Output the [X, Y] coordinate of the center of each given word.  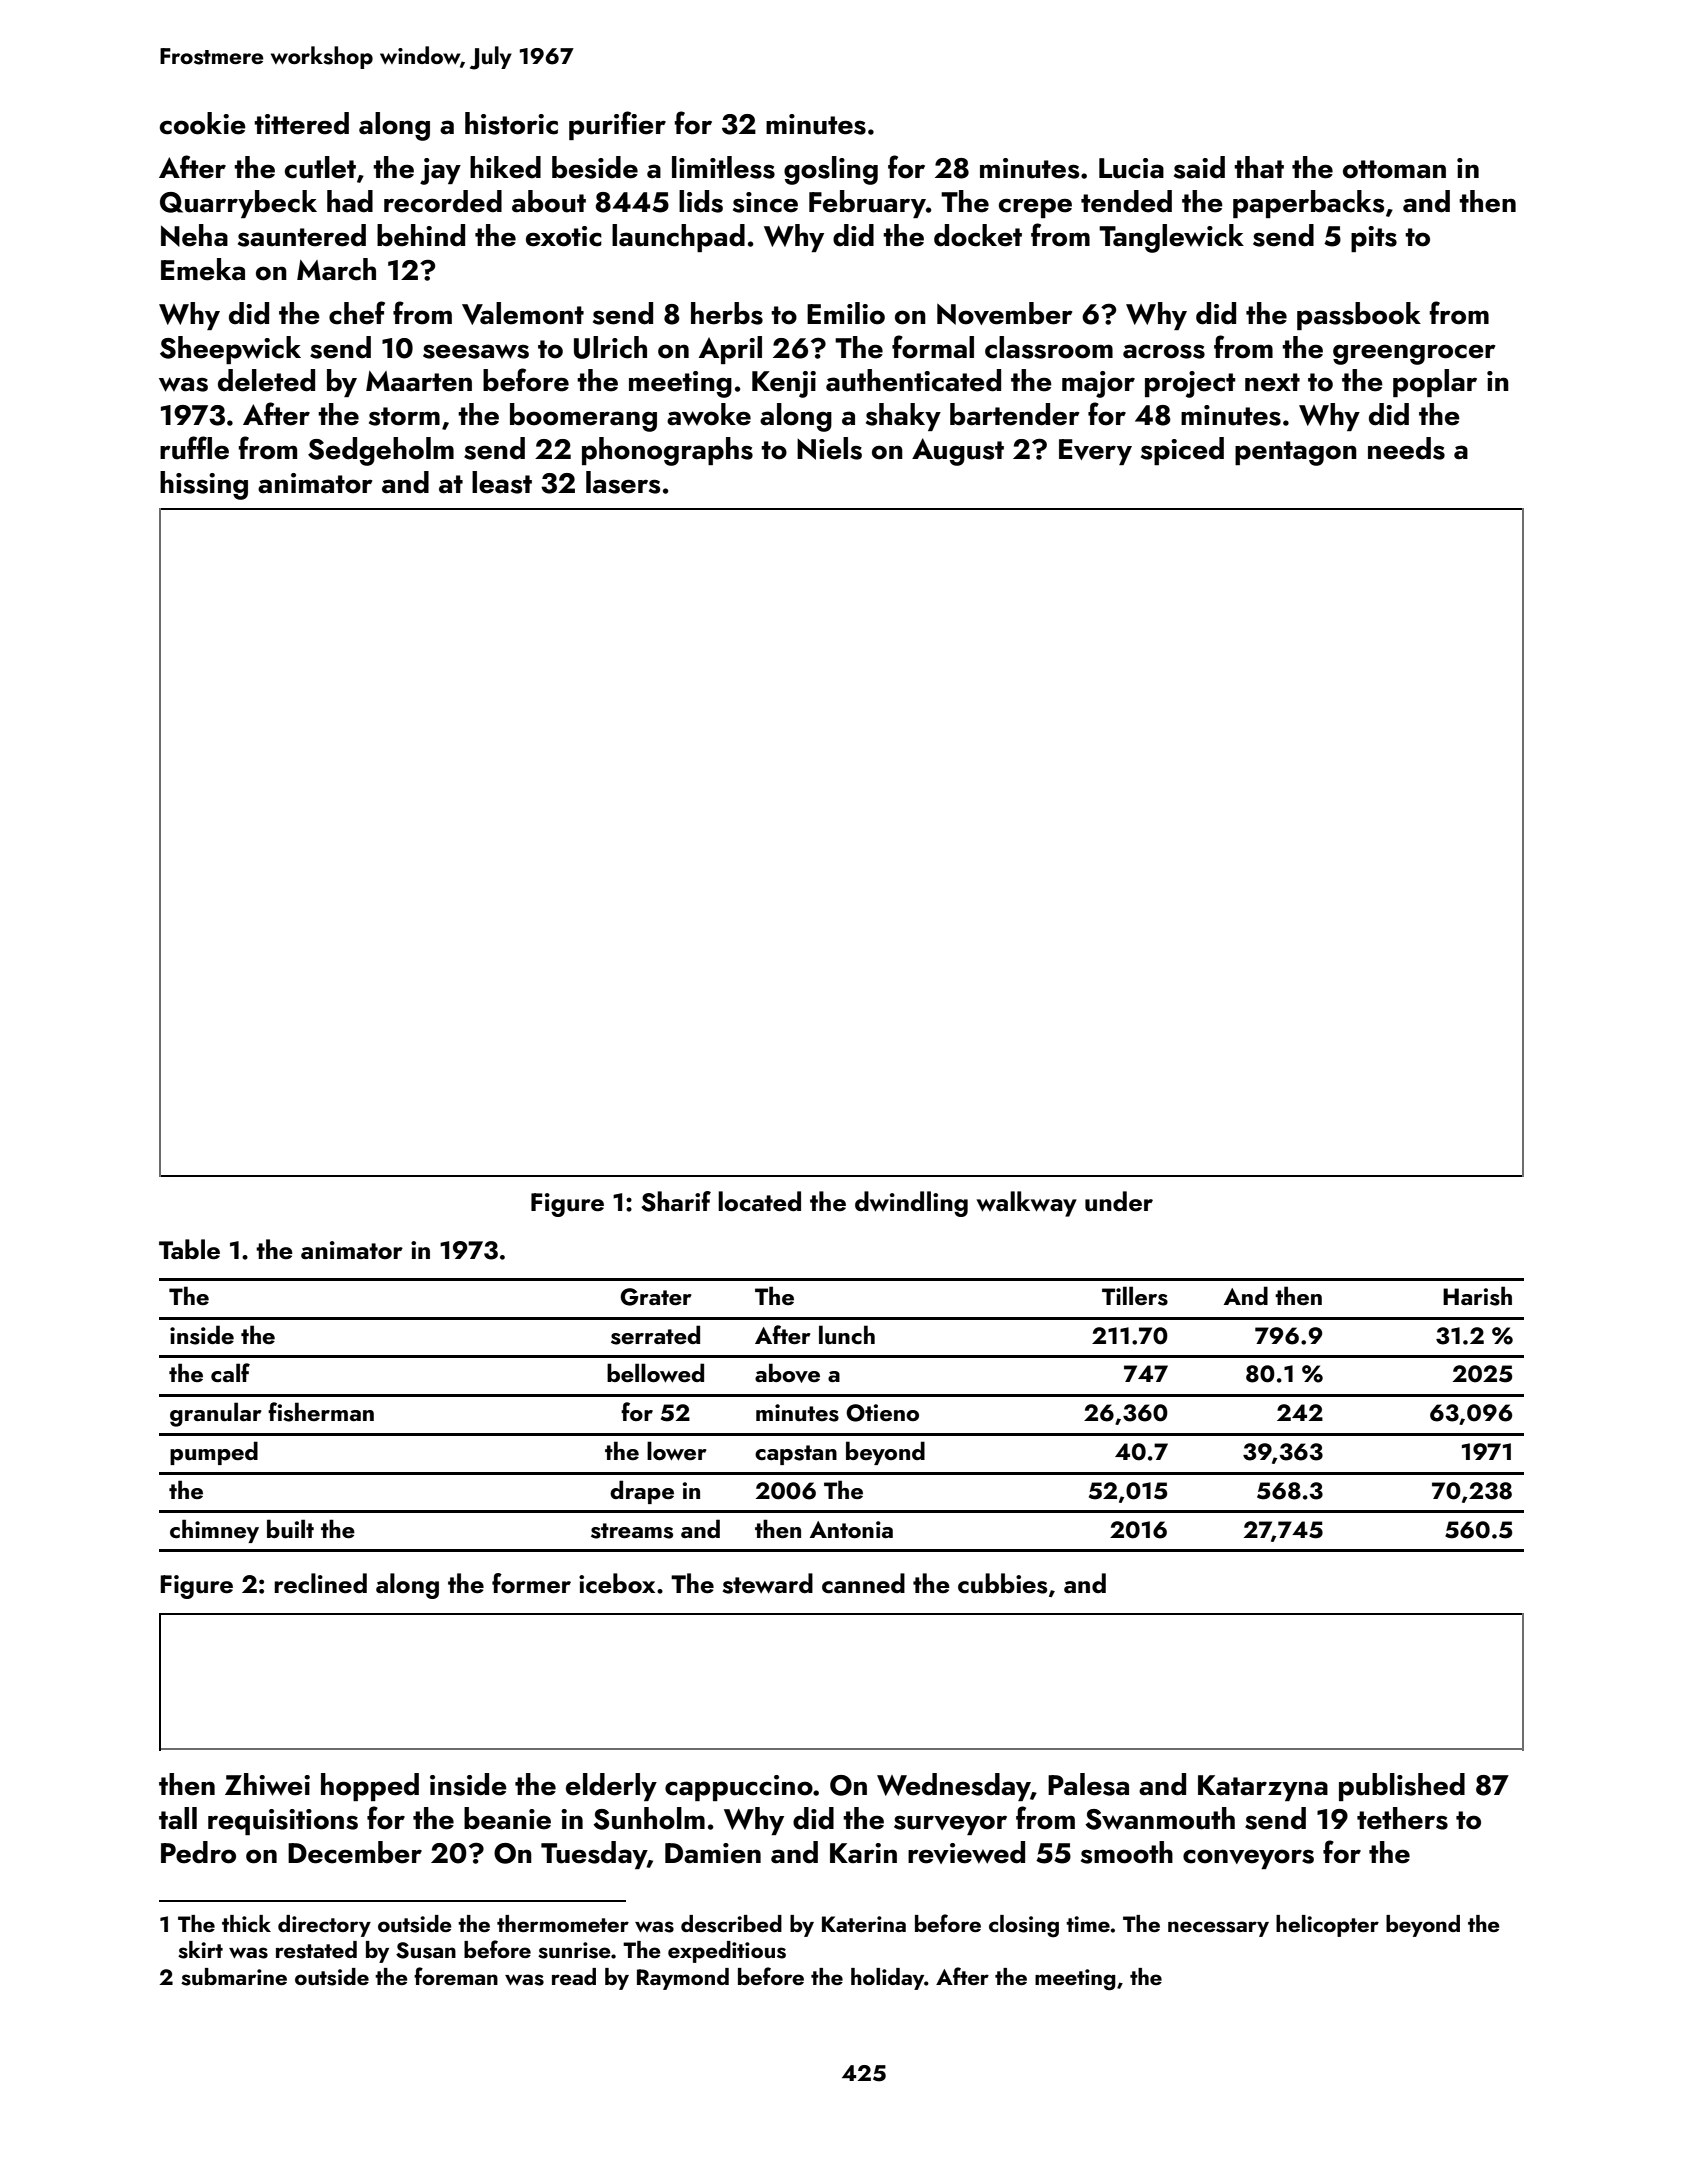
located [759, 1201]
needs [1406, 448]
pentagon [1296, 453]
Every [1095, 452]
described [731, 1924]
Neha [194, 235]
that [1259, 167]
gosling [831, 170]
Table [189, 1249]
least [502, 482]
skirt [200, 1950]
